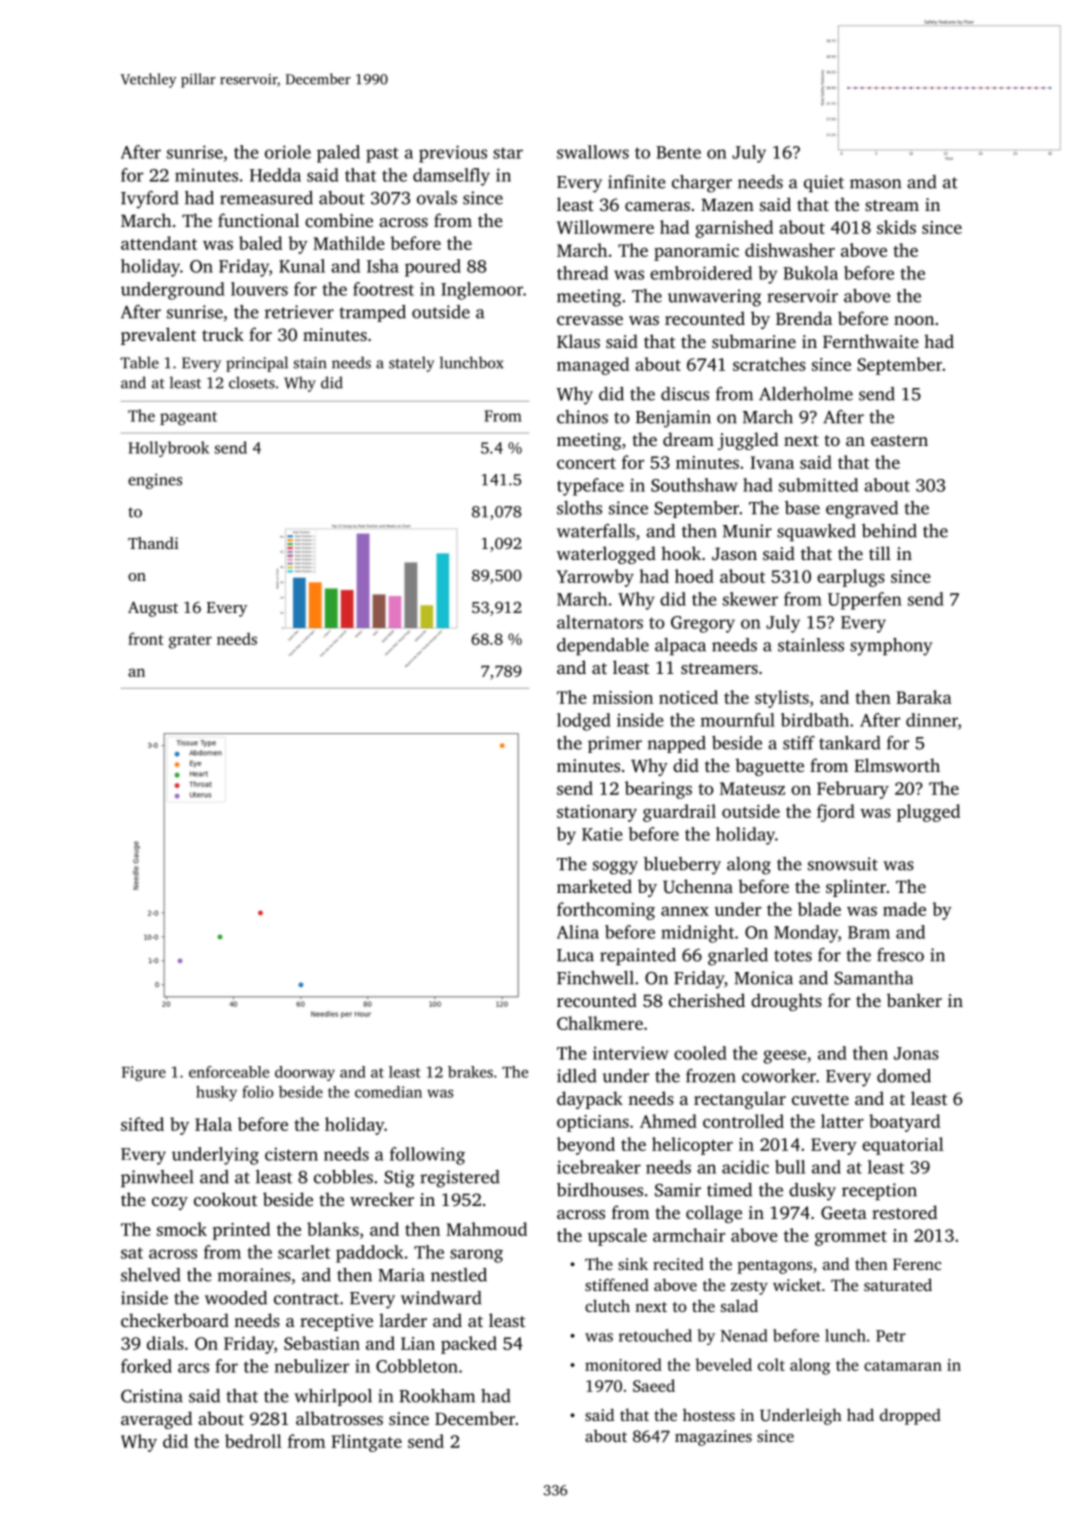 Image resolution: width=1086 pixels, height=1536 pixels. Describe the element at coordinates (577, 1076) in the screenshot. I see `idled` at that location.
